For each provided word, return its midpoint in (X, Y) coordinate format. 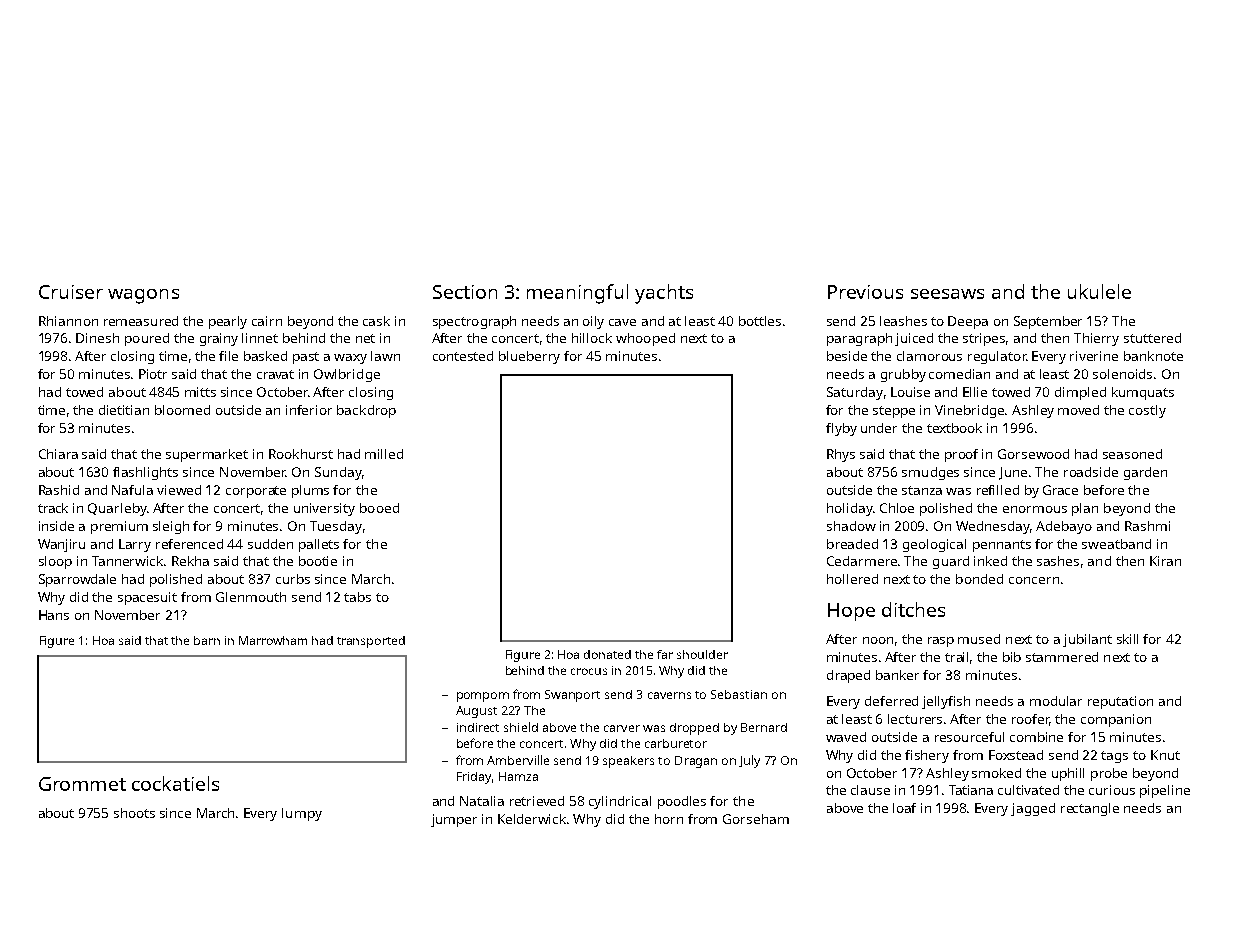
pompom (483, 697)
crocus (589, 671)
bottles (760, 321)
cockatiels (175, 783)
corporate (256, 492)
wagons (143, 296)
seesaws (947, 294)
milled (384, 454)
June (1013, 473)
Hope (851, 612)
